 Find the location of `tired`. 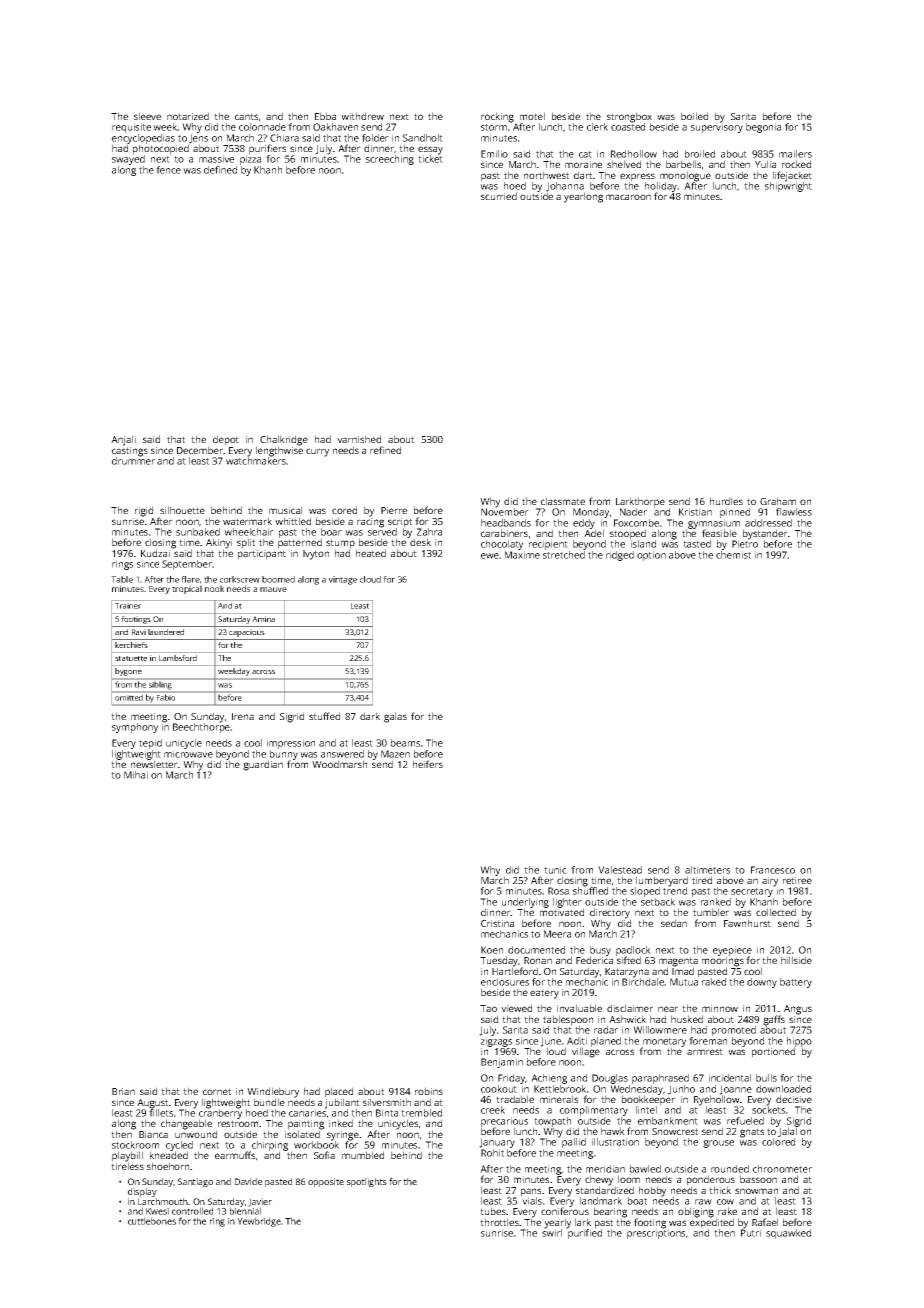

tired is located at coordinates (702, 880).
